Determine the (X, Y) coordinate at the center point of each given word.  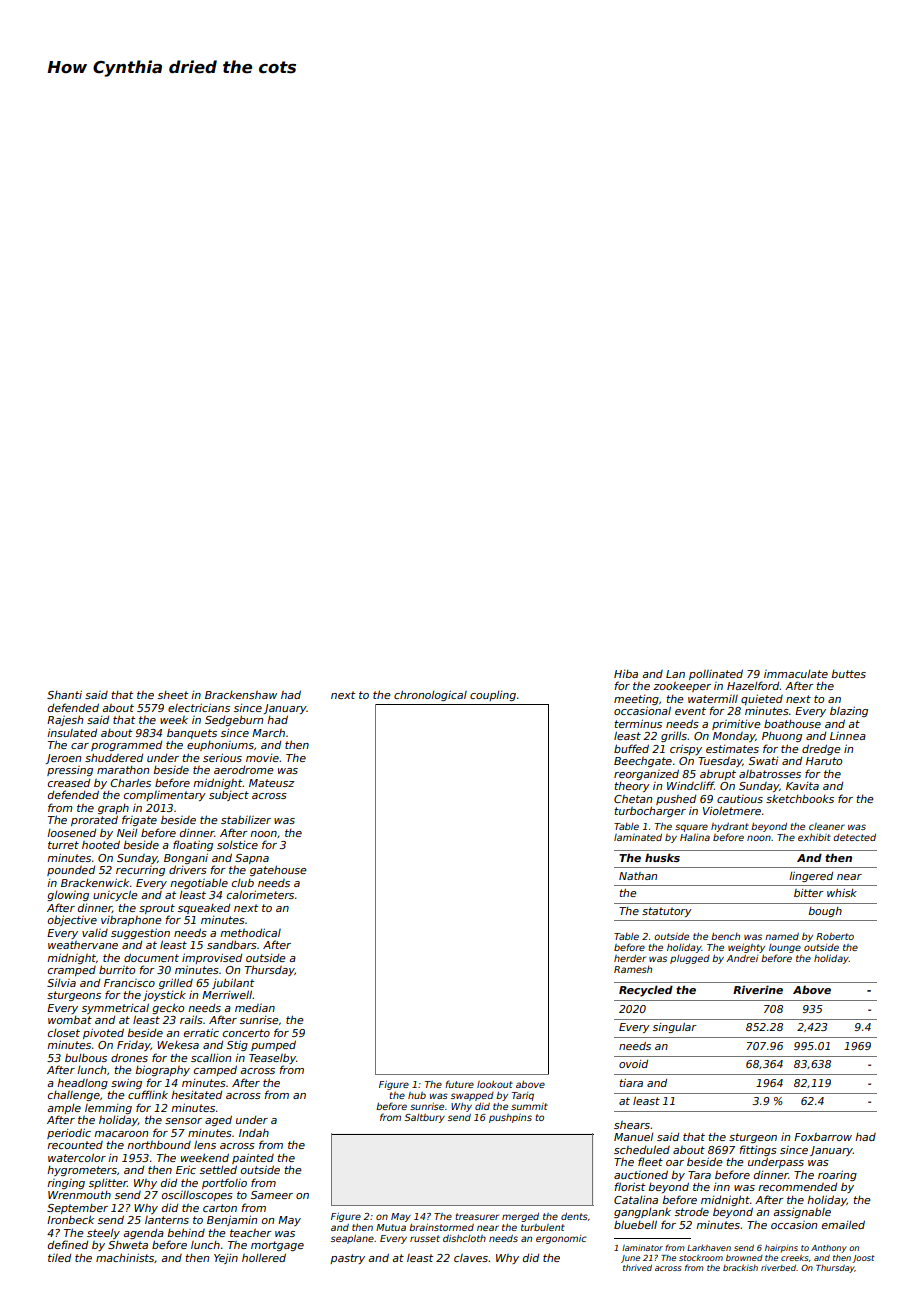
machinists (125, 1257)
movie (262, 758)
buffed (631, 748)
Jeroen (63, 759)
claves (471, 1258)
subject (229, 796)
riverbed (778, 1267)
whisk (842, 893)
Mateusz (271, 783)
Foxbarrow (823, 1137)
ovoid (633, 1064)
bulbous (86, 1058)
